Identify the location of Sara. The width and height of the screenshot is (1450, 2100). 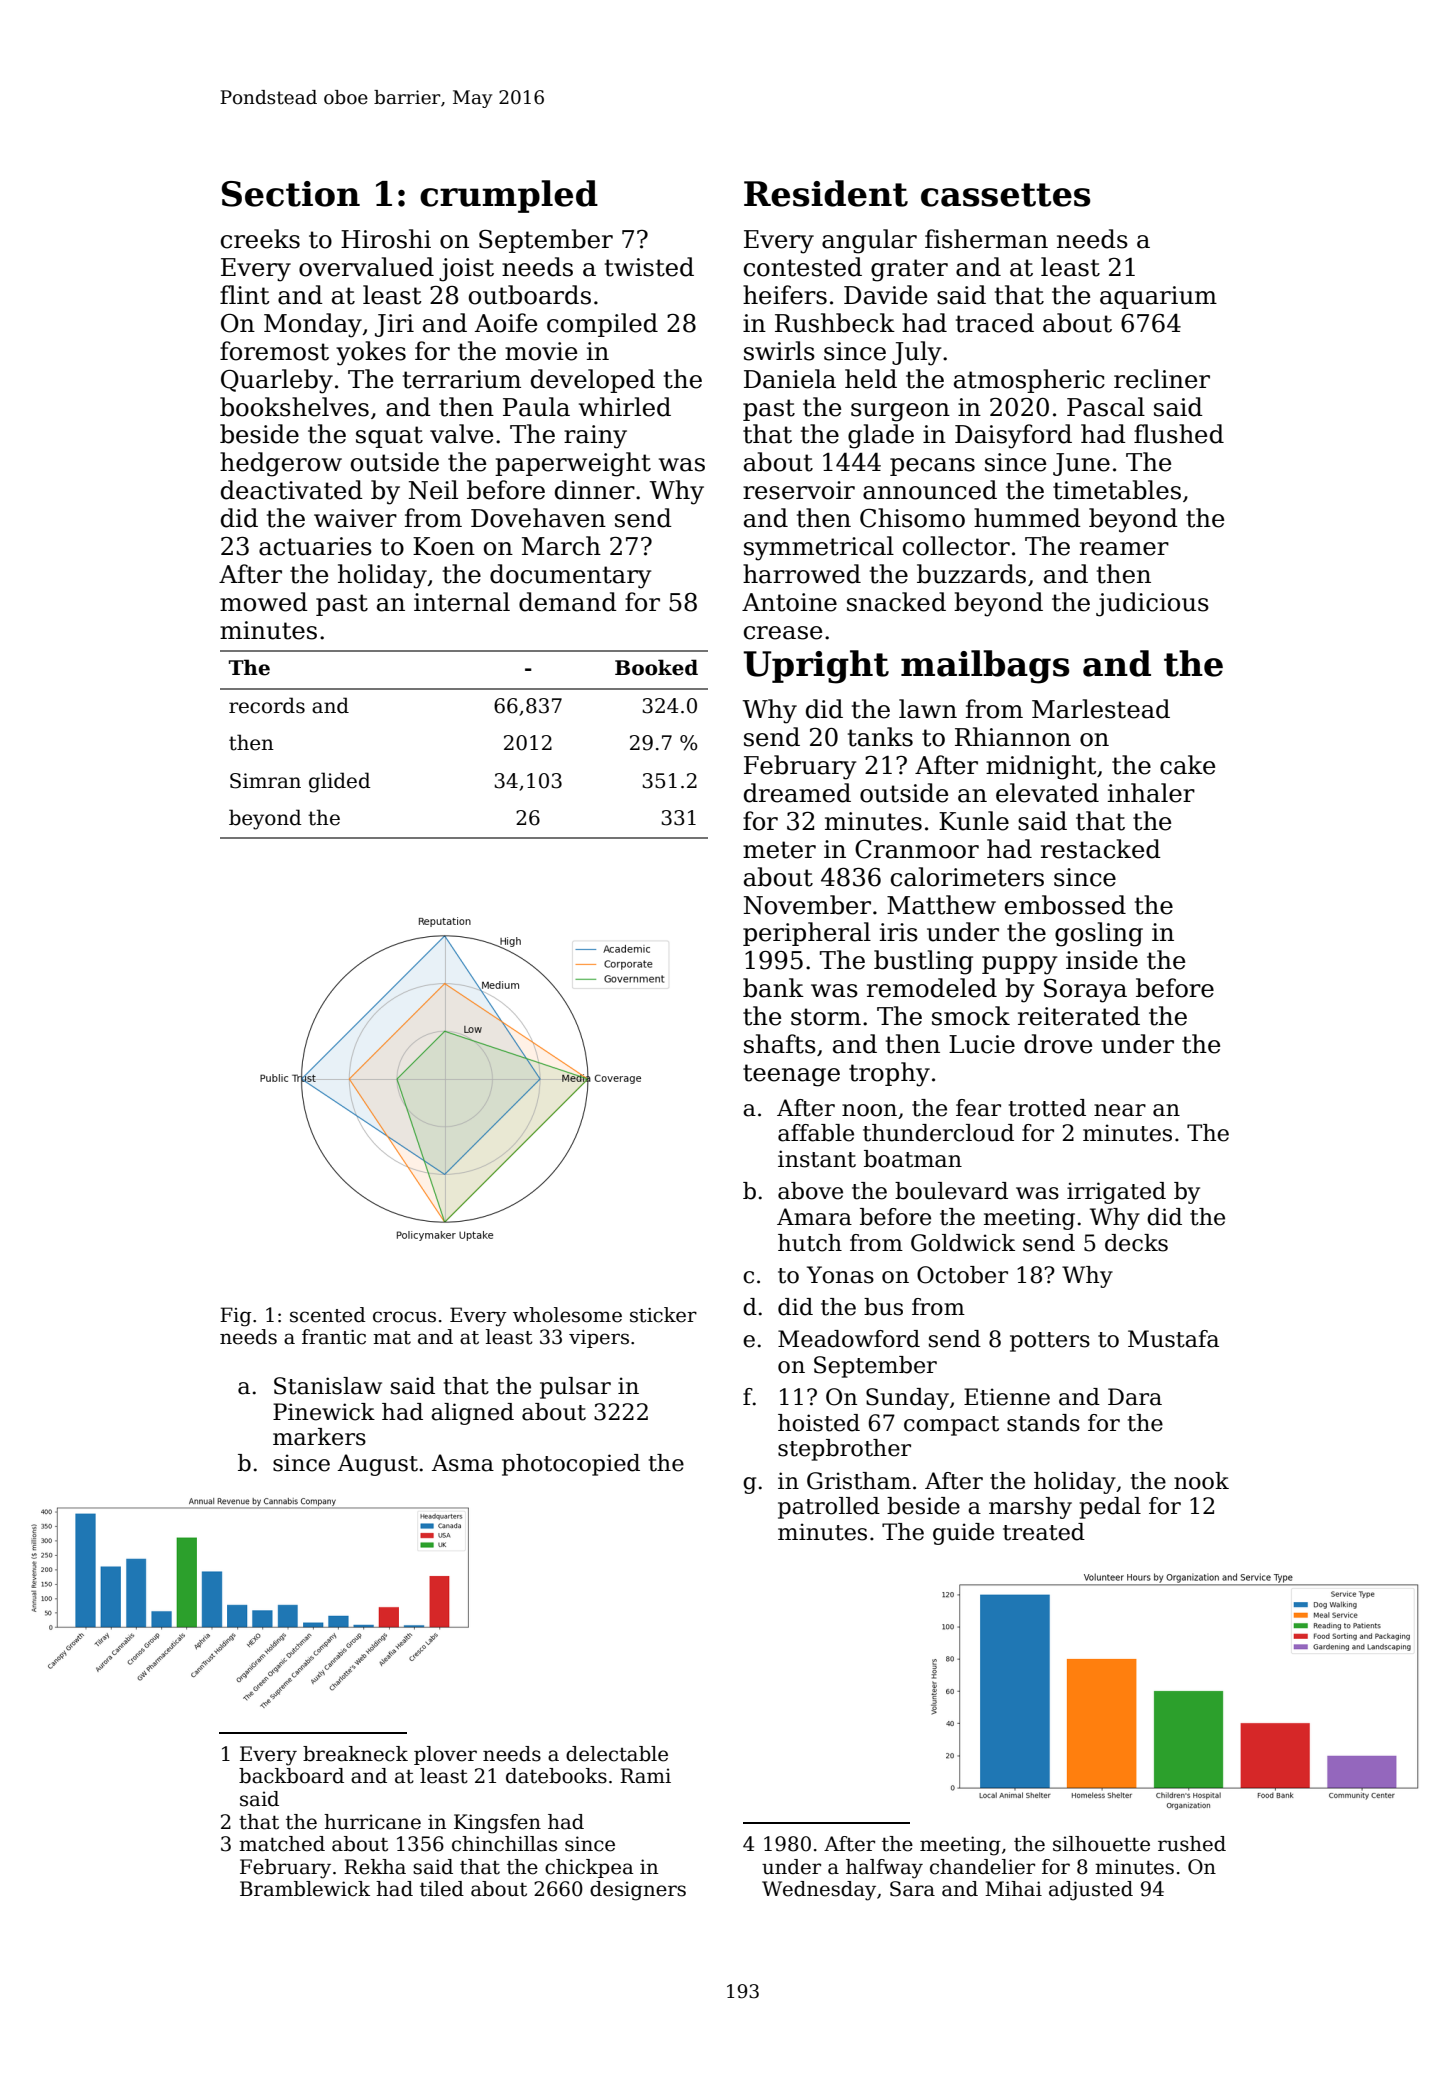
(912, 1889).
